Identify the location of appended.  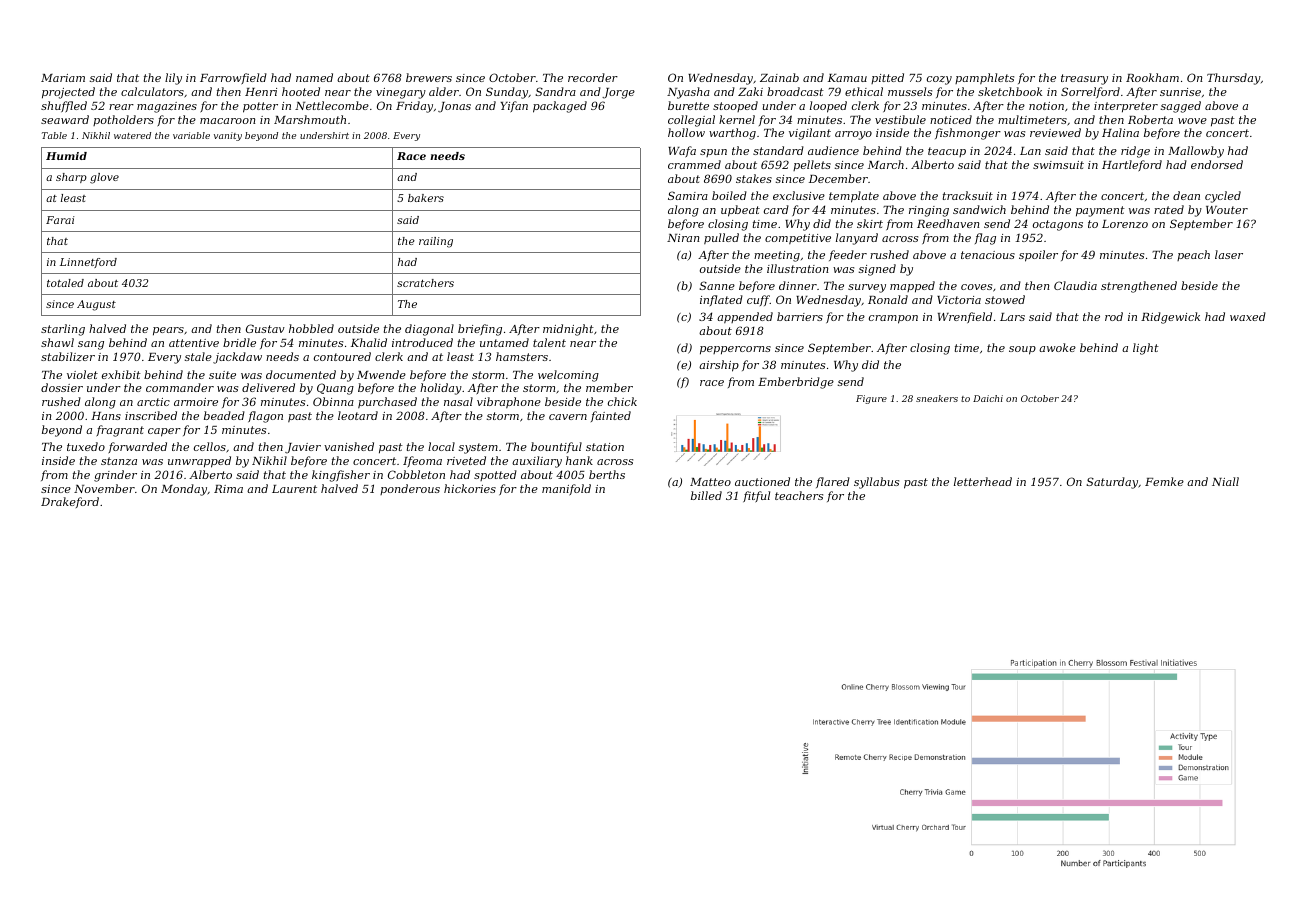
(745, 317).
